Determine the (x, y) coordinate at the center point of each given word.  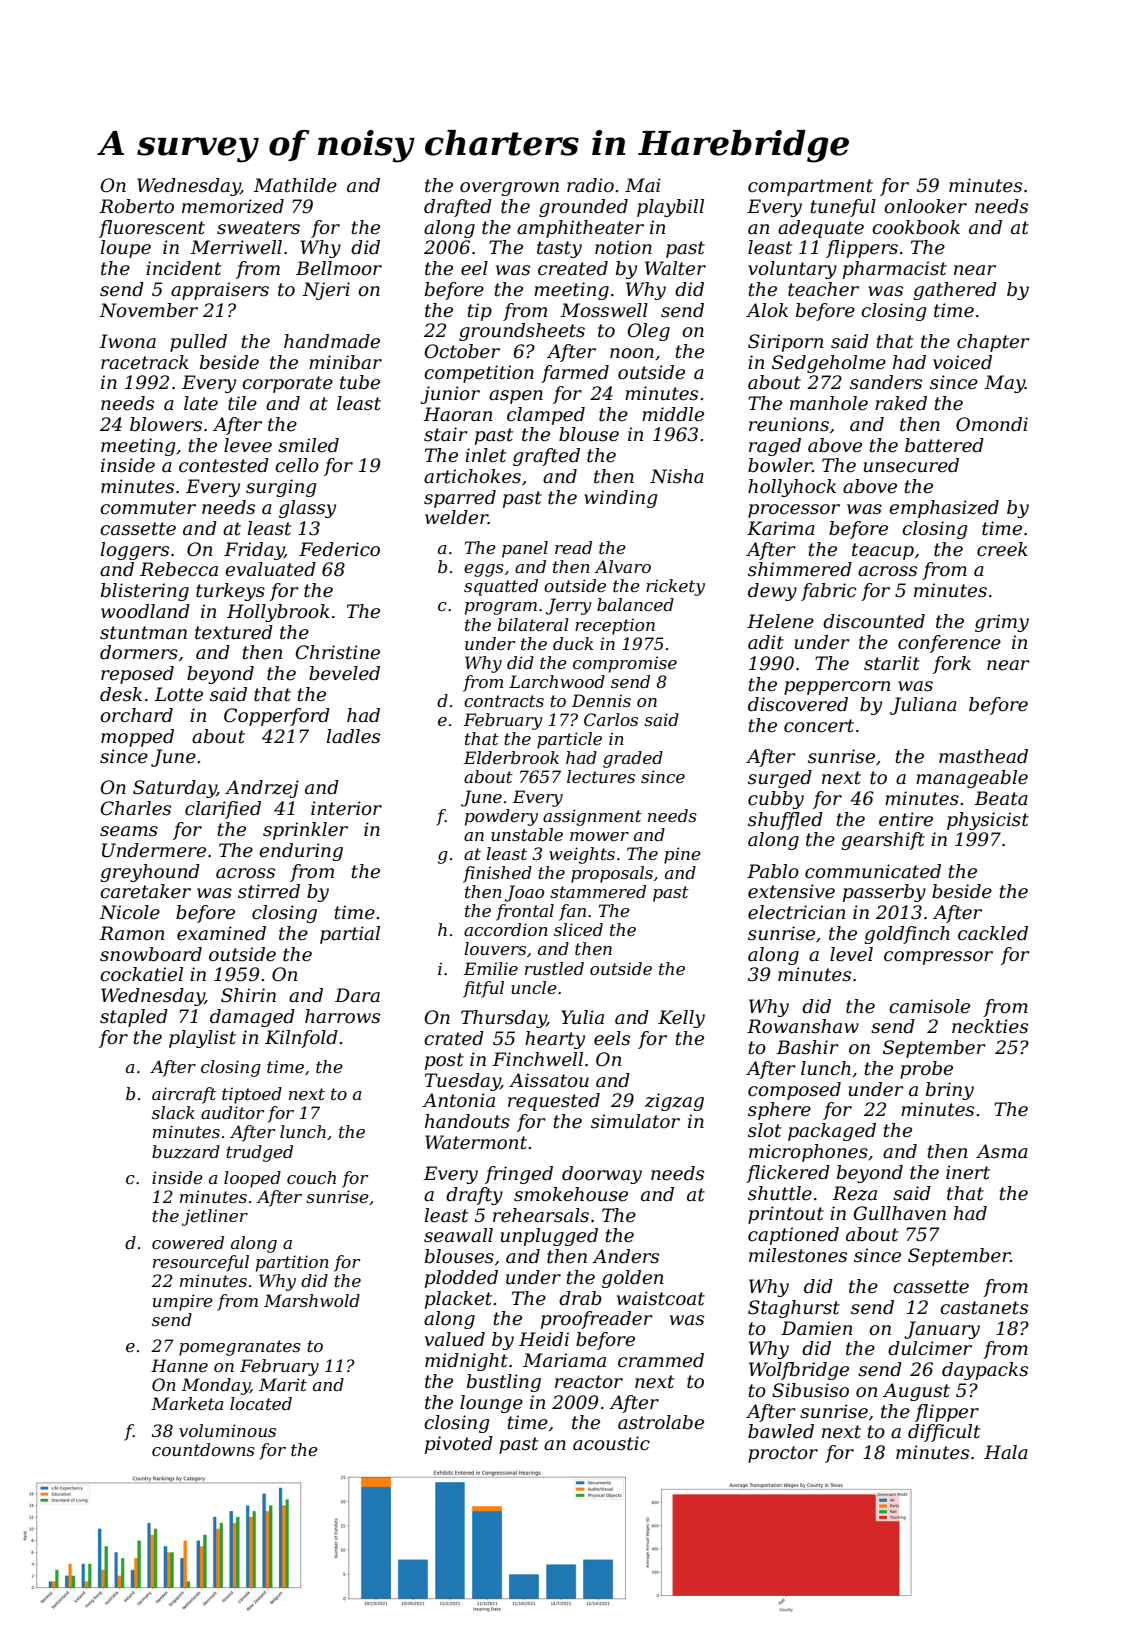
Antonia (458, 1100)
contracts (504, 701)
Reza (854, 1193)
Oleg (649, 332)
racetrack (145, 362)
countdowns (203, 1449)
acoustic (611, 1443)
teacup (883, 551)
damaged (252, 1018)
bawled (781, 1431)
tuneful (843, 208)
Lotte (178, 694)
